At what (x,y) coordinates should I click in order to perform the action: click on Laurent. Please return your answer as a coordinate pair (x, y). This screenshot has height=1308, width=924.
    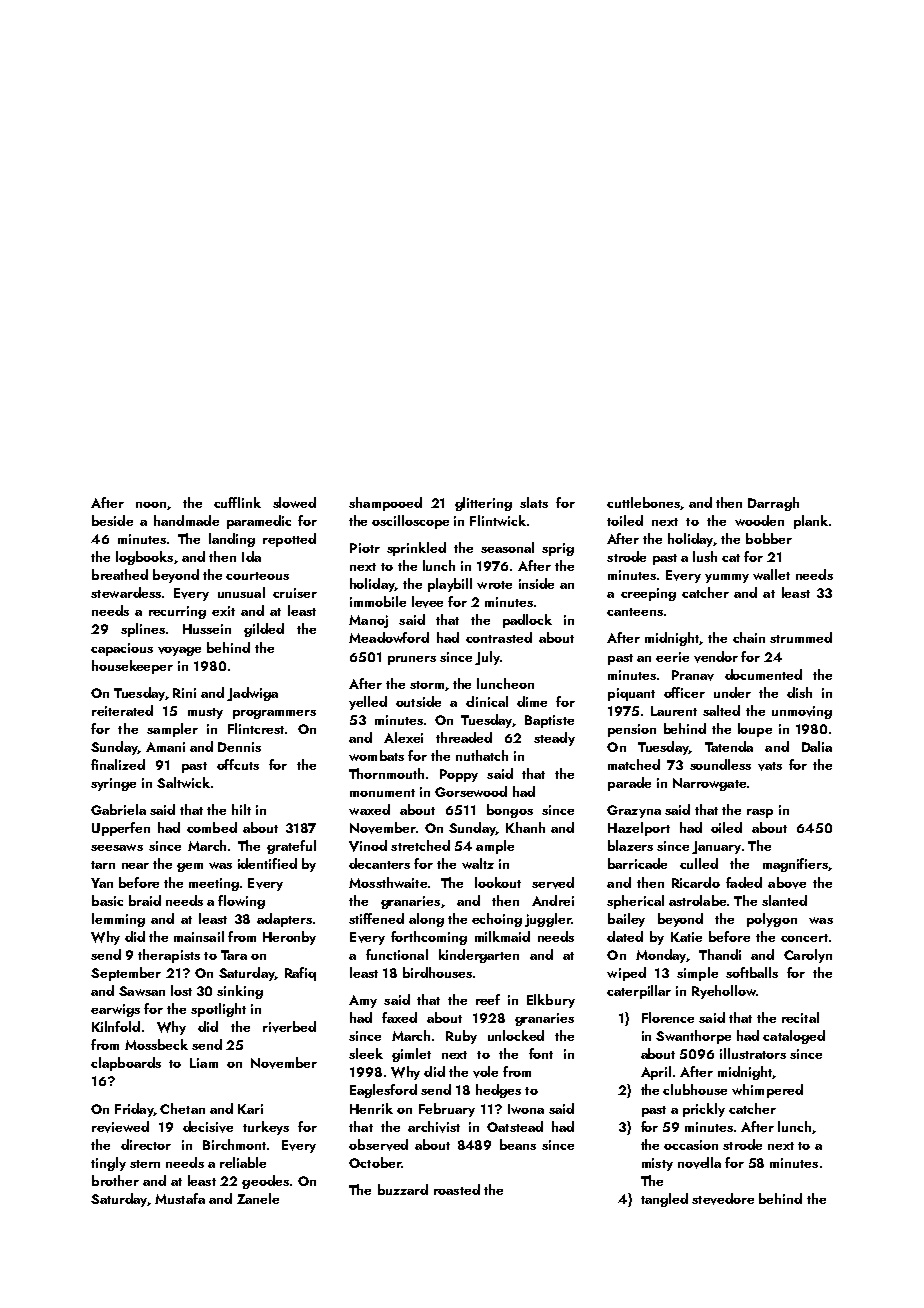
    Looking at the image, I should click on (674, 711).
